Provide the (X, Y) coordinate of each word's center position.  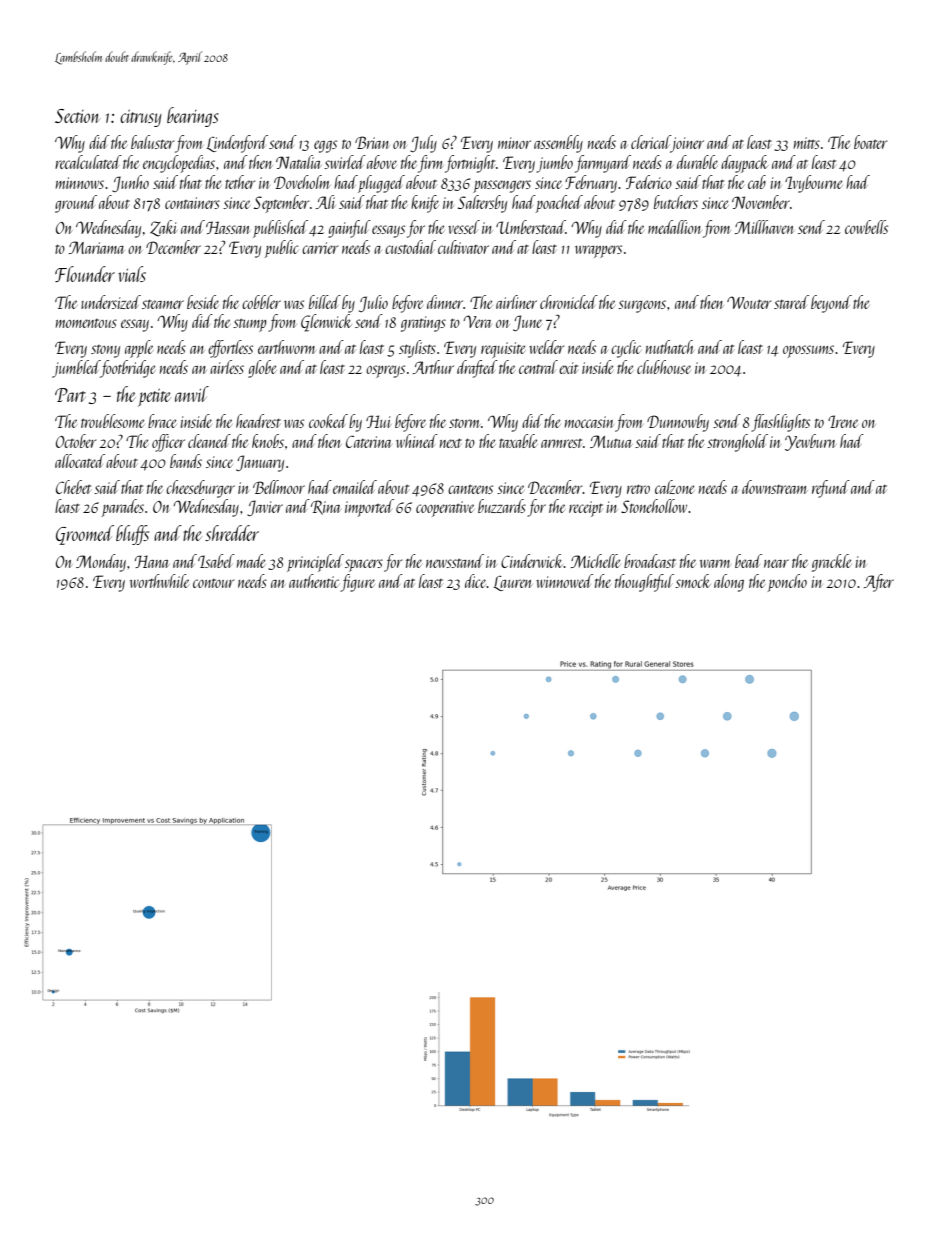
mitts (807, 143)
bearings (193, 117)
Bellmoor (279, 487)
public (281, 249)
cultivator (463, 247)
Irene (843, 421)
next (451, 443)
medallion (674, 227)
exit (568, 368)
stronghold (737, 443)
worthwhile (159, 581)
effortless (230, 349)
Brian (372, 142)
